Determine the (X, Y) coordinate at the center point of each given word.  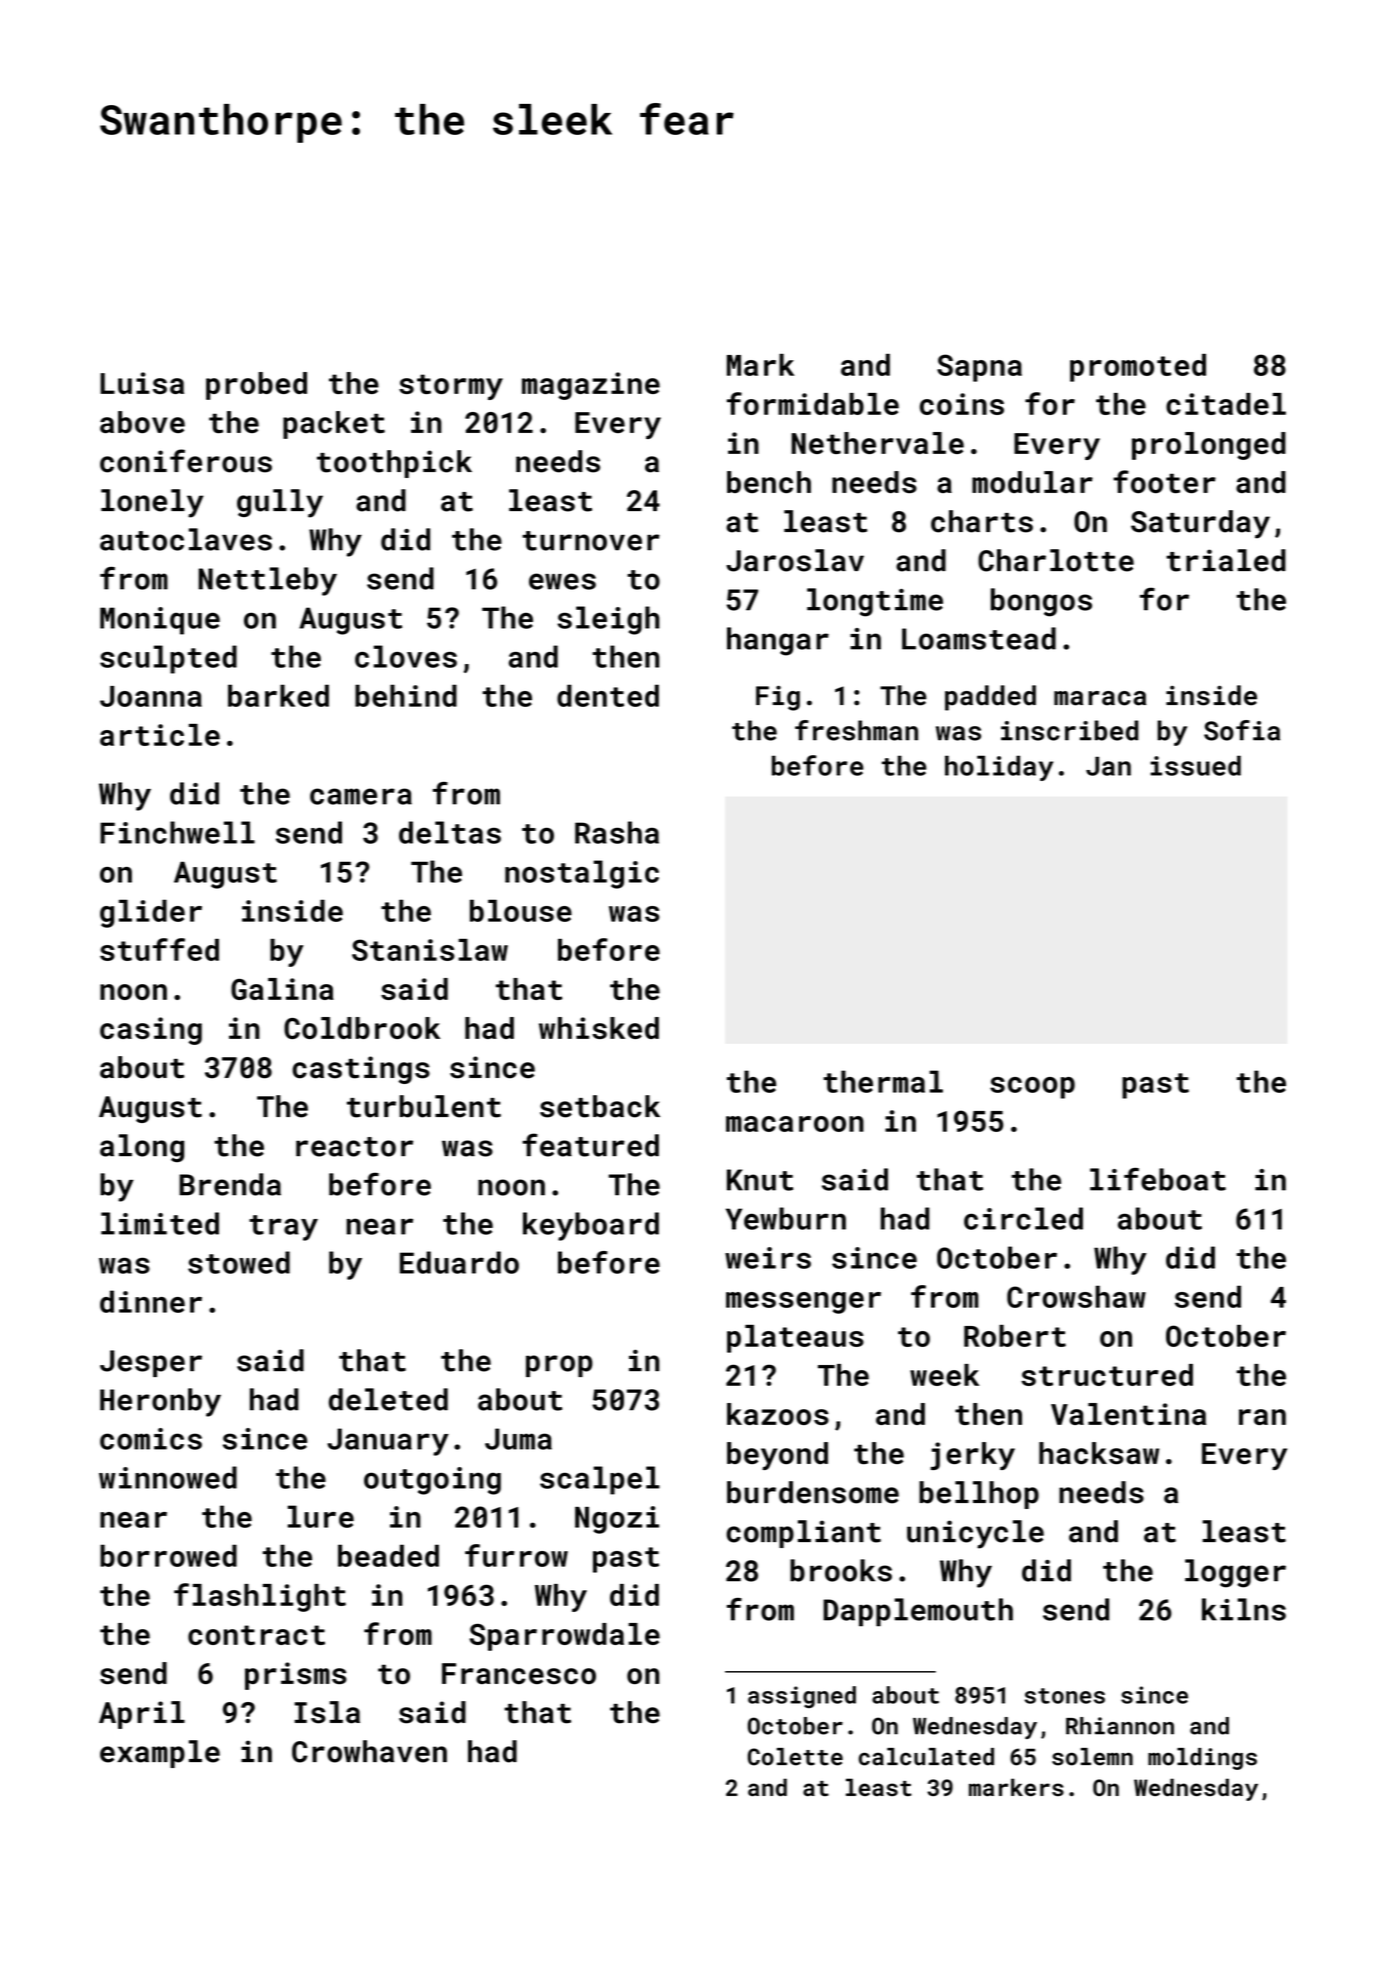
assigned (802, 1697)
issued (1195, 765)
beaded (388, 1555)
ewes (562, 581)
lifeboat (1158, 1179)
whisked (599, 1028)
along (142, 1148)
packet (334, 425)
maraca (1100, 698)
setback (600, 1106)
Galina (282, 989)
